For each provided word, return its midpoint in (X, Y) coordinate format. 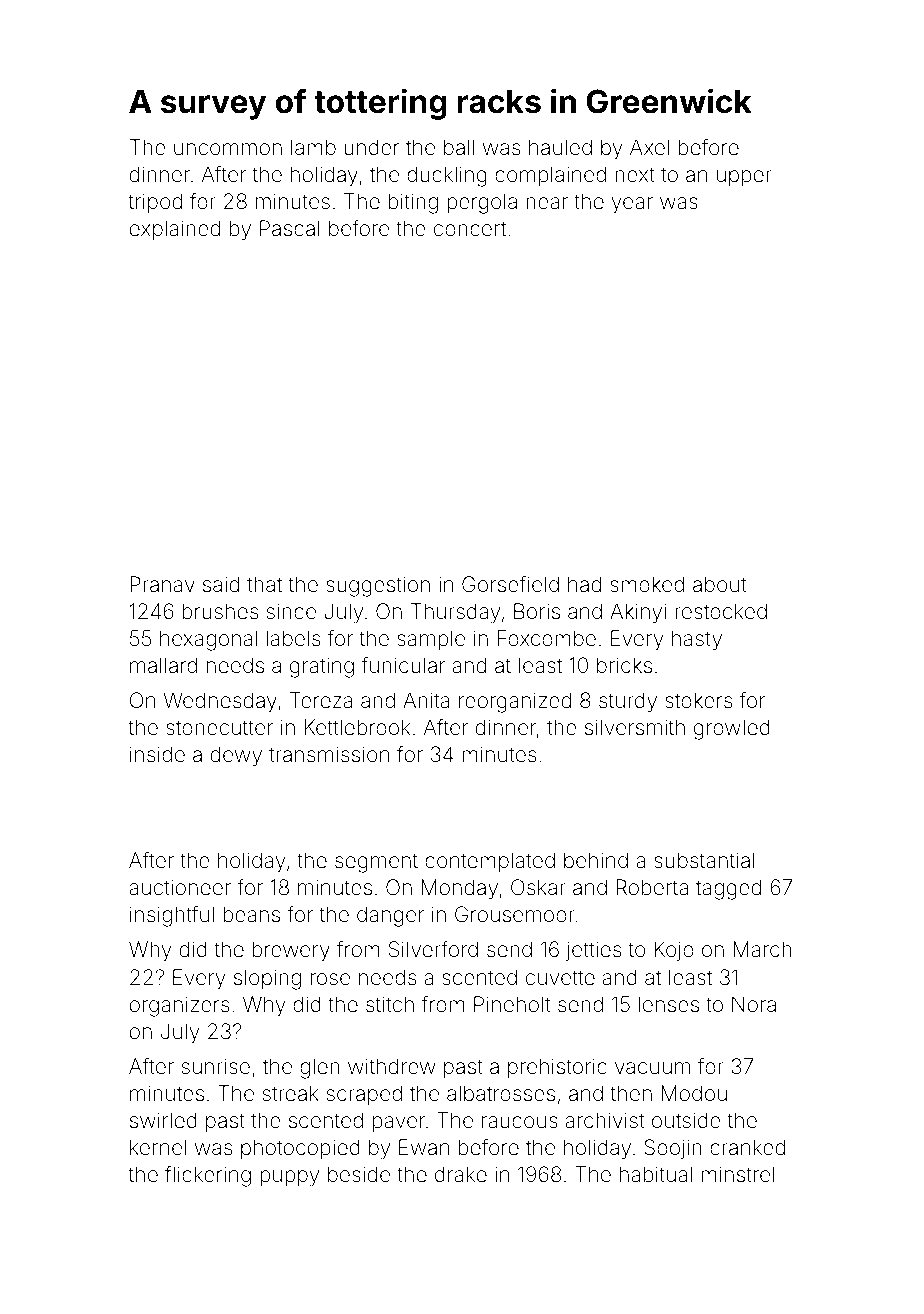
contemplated (490, 862)
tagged (728, 889)
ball (459, 147)
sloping (267, 979)
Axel (649, 147)
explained (175, 230)
